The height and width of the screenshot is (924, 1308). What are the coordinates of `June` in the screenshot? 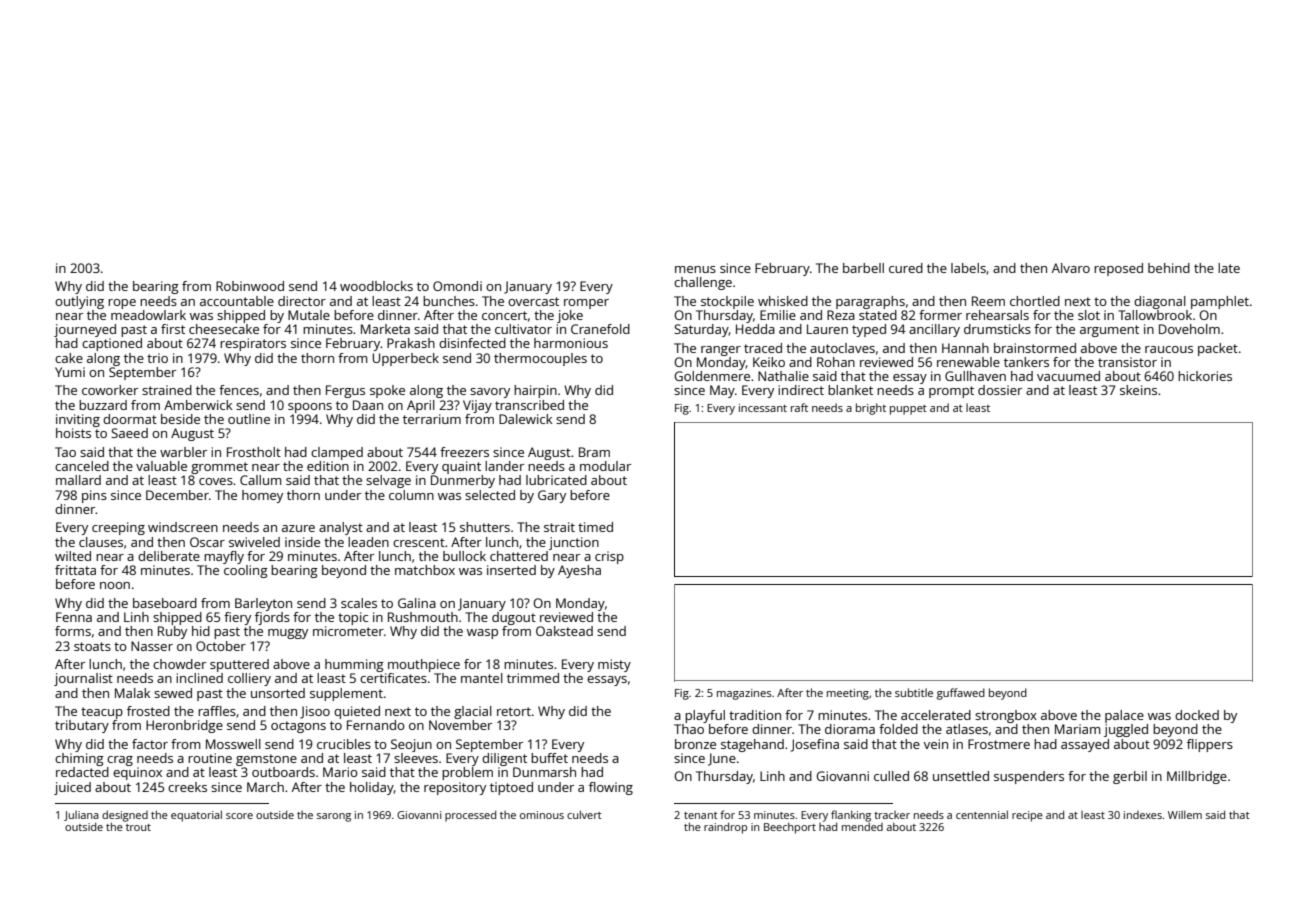 It's located at (722, 759).
